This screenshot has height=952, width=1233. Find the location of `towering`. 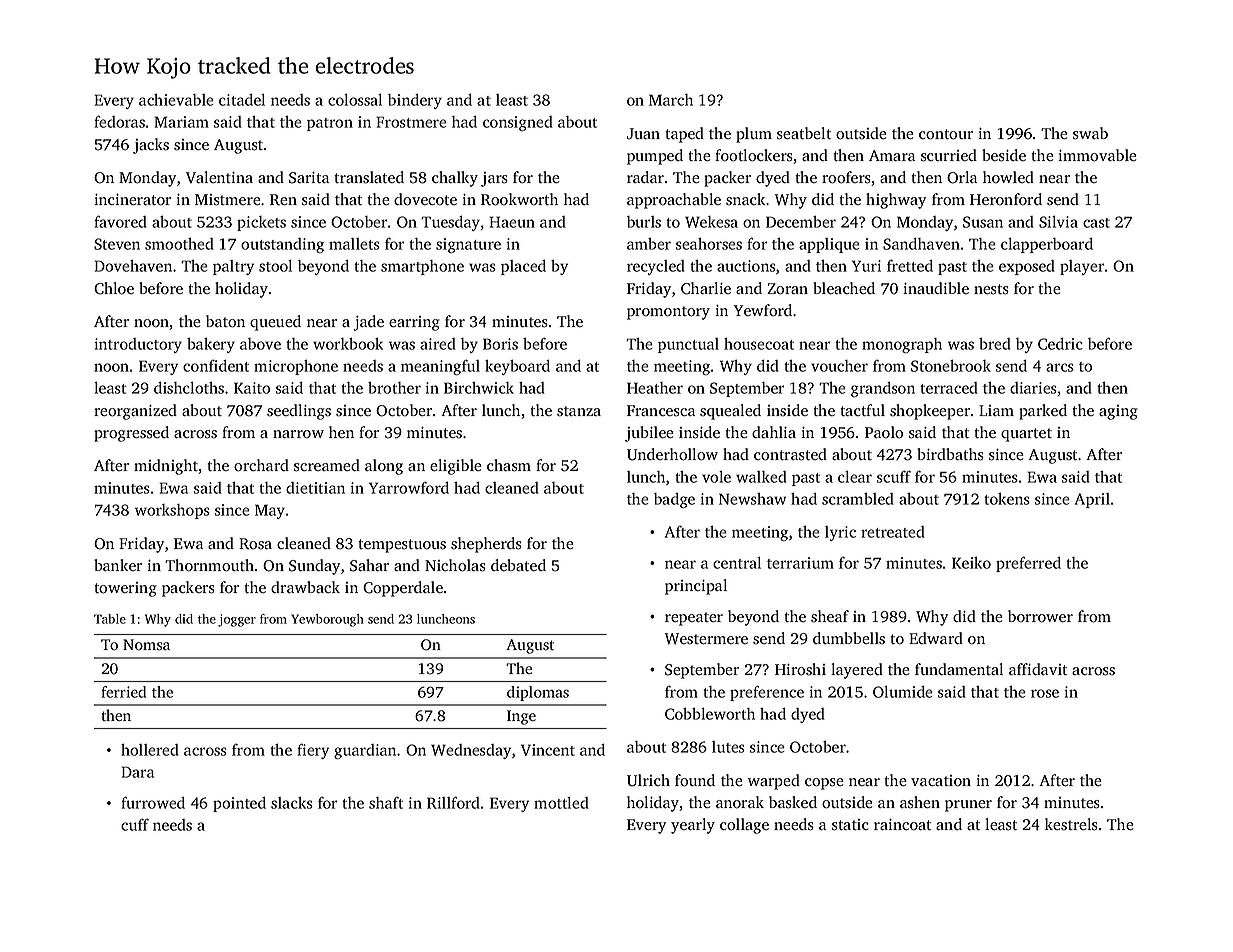

towering is located at coordinates (125, 589).
